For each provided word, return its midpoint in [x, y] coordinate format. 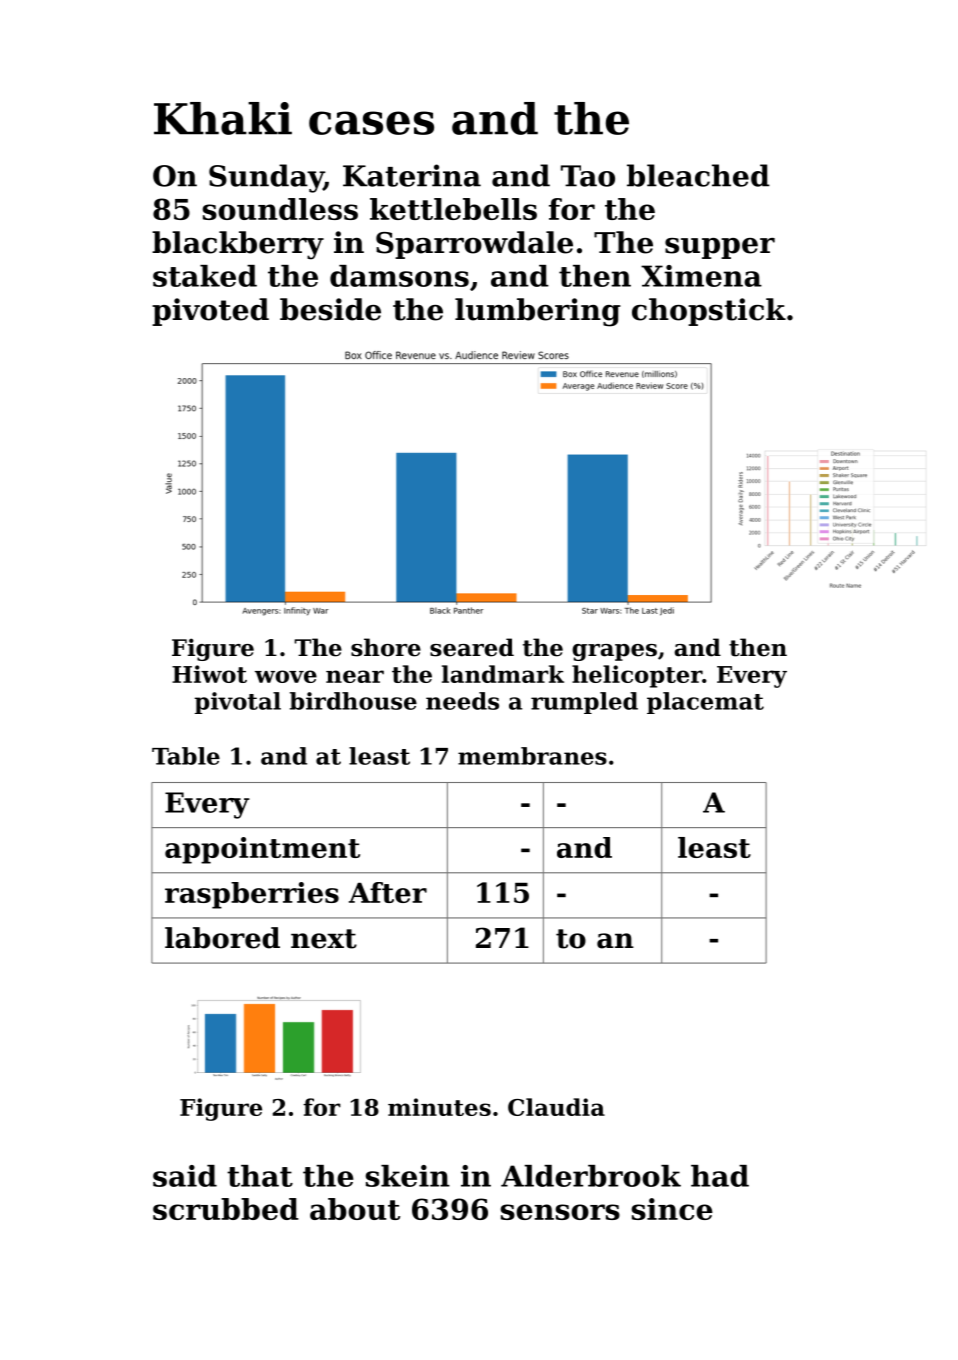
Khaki [223, 118]
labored [222, 938]
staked [205, 276]
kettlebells [453, 209]
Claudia [556, 1107]
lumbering [538, 312]
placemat [705, 703]
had [720, 1176]
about [355, 1209]
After [388, 892]
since [672, 1209]
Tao [588, 176]
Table [186, 756]
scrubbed [226, 1209]
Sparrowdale [474, 245]
